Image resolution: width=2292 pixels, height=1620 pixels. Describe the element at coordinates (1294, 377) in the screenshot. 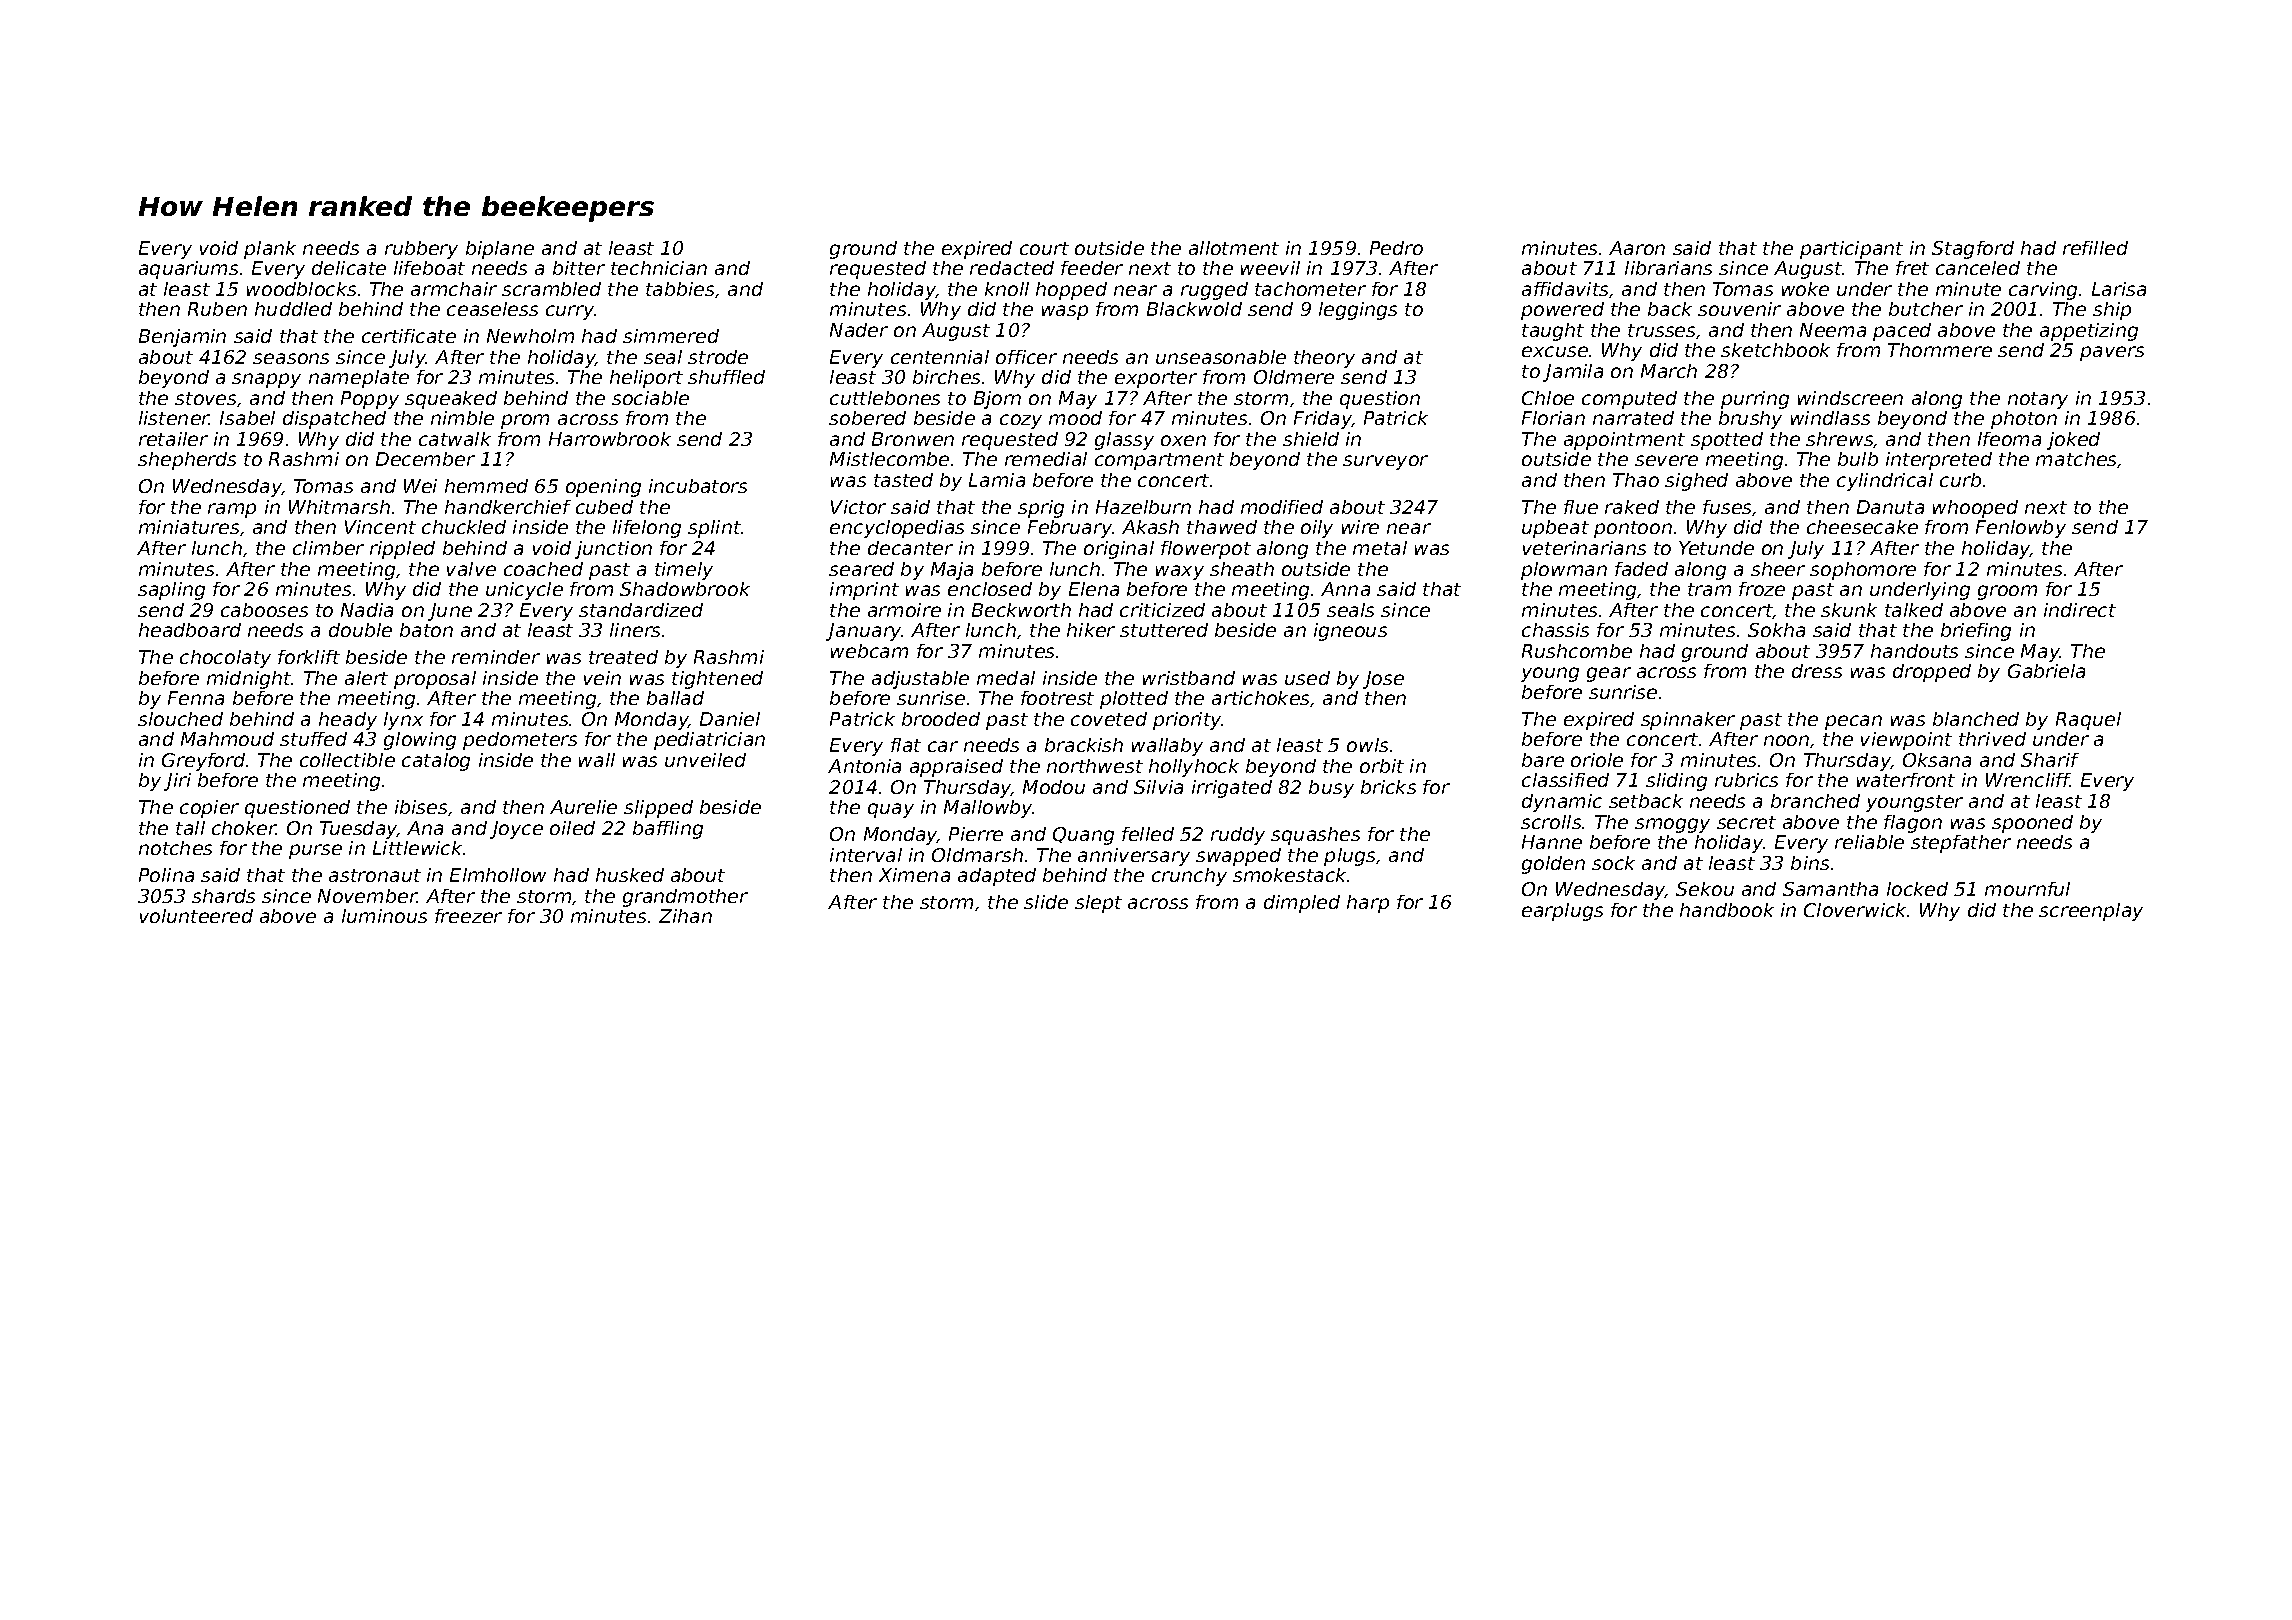

I see `Oldmere` at that location.
